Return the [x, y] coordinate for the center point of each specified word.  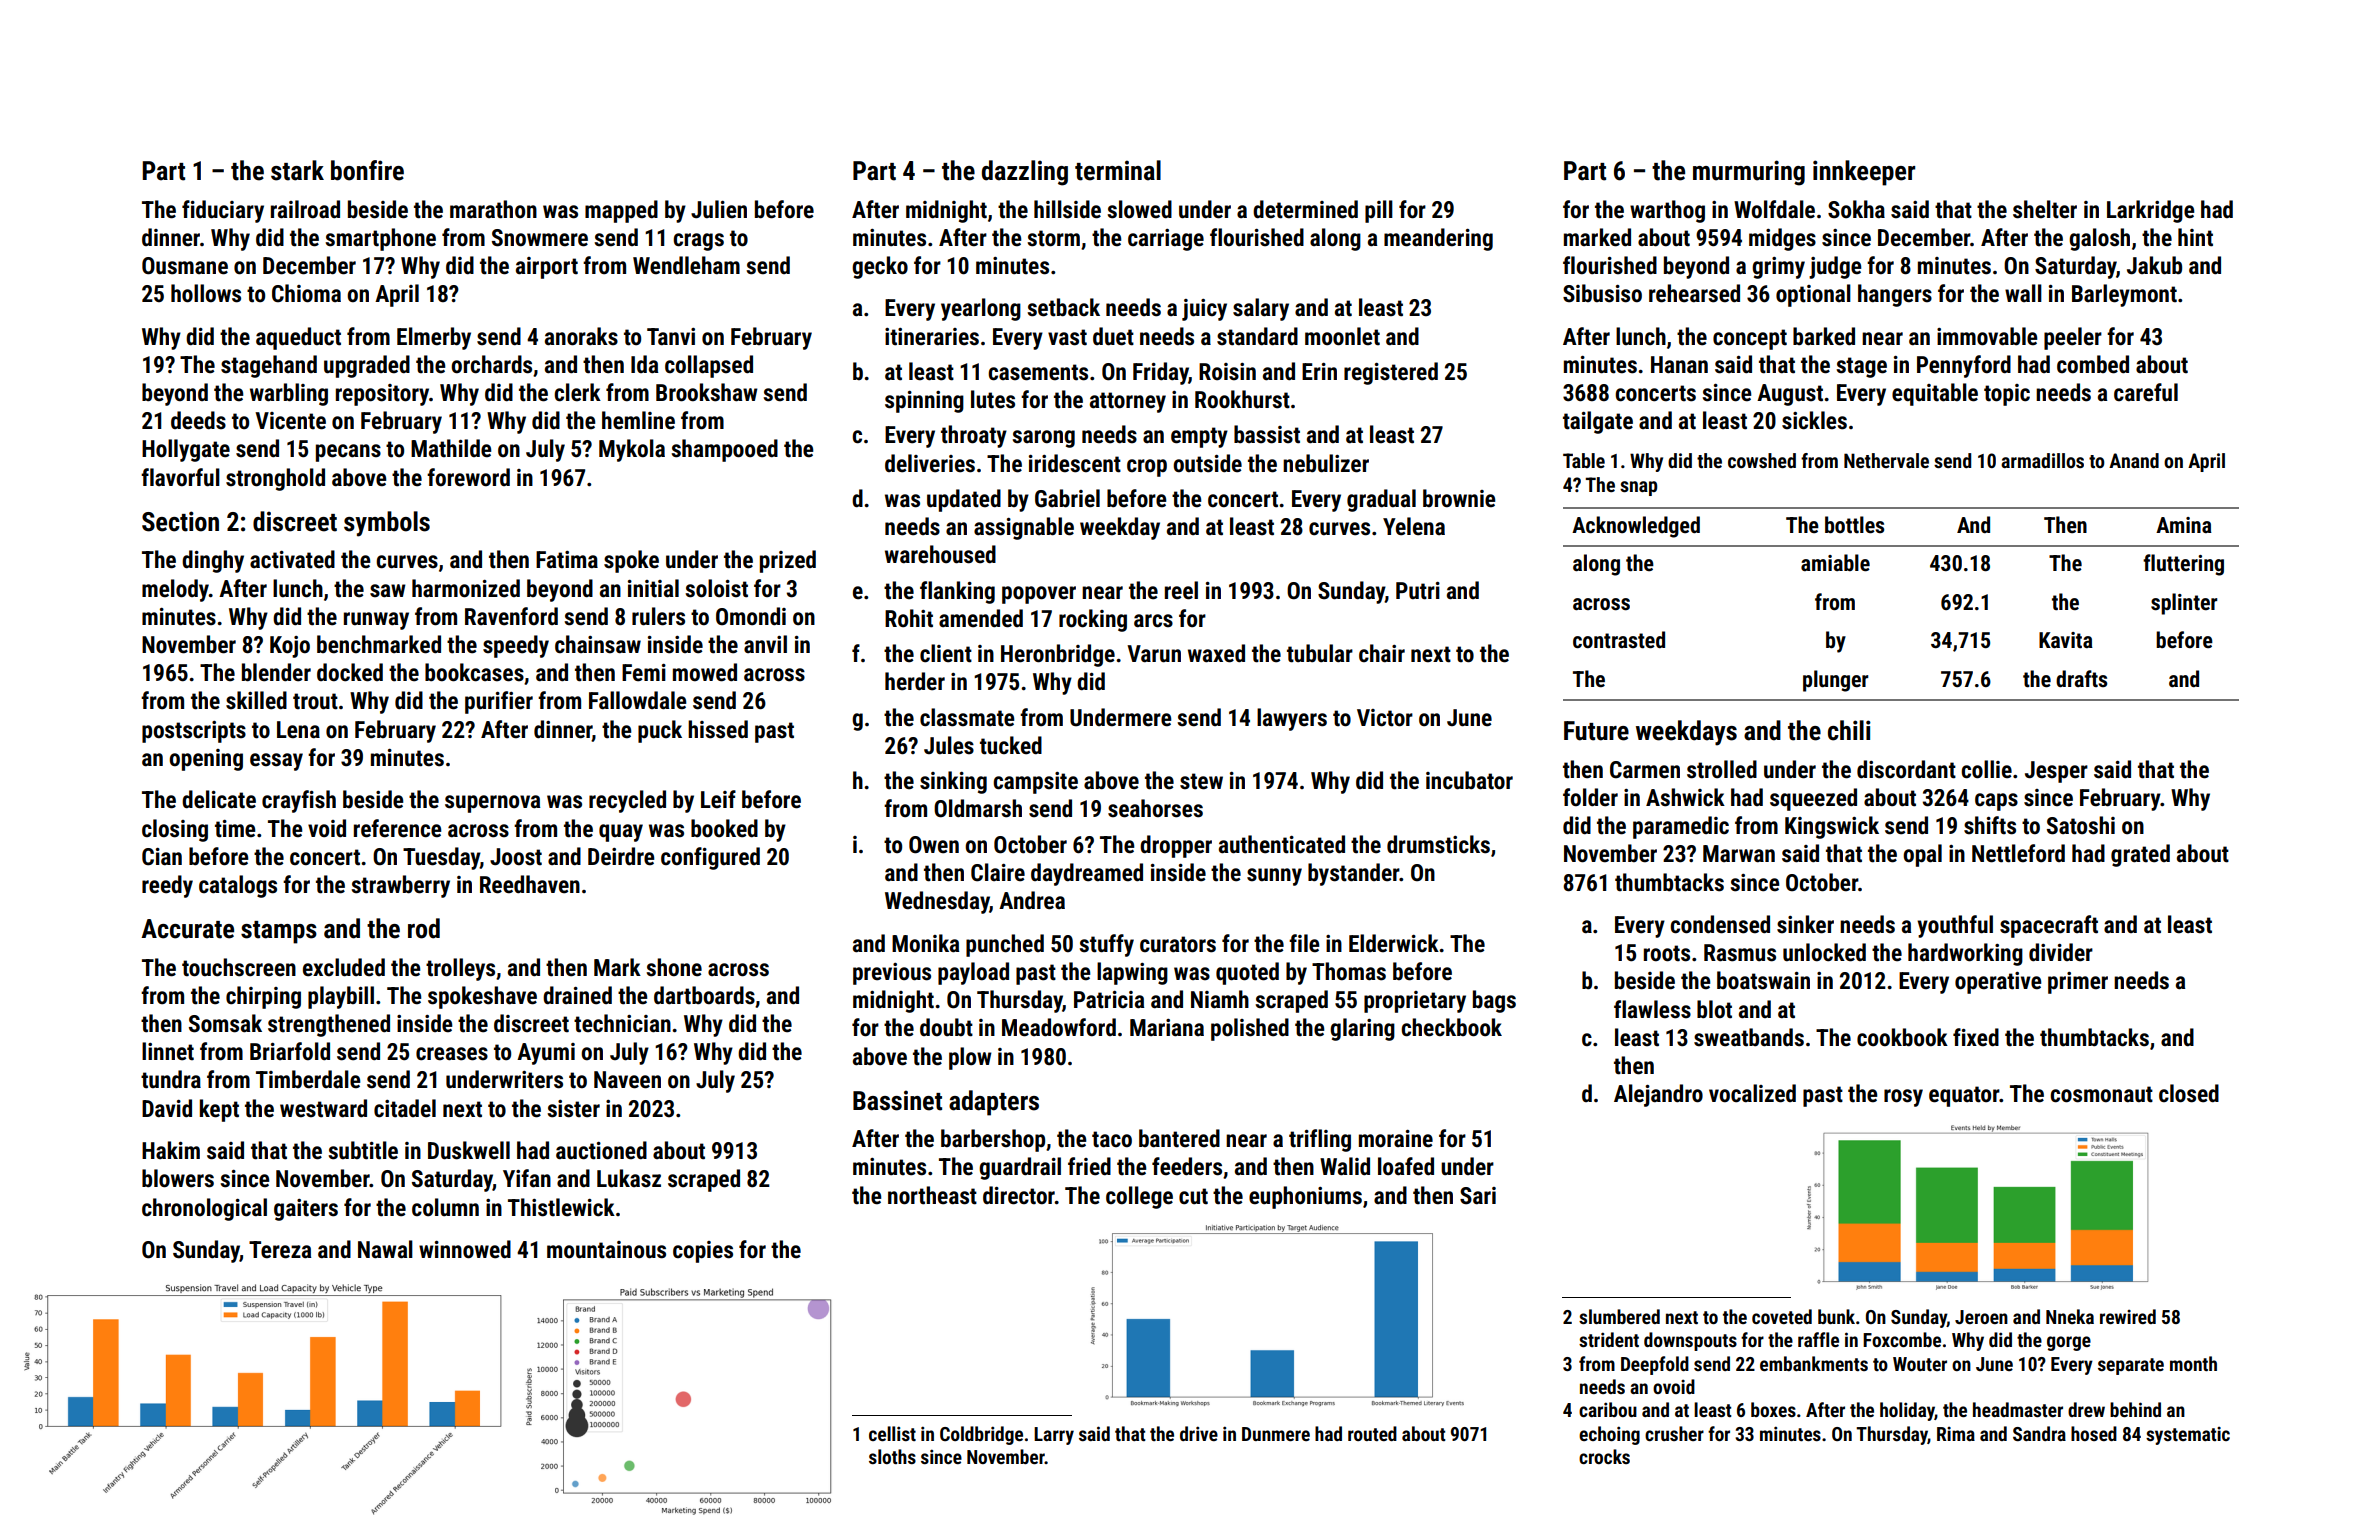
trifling [1320, 1140]
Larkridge [2151, 211]
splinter [2184, 604]
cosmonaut [2101, 1094]
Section [180, 521]
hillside [1067, 209]
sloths [892, 1456]
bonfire [367, 170]
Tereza [280, 1250]
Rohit [909, 618]
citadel [405, 1108]
